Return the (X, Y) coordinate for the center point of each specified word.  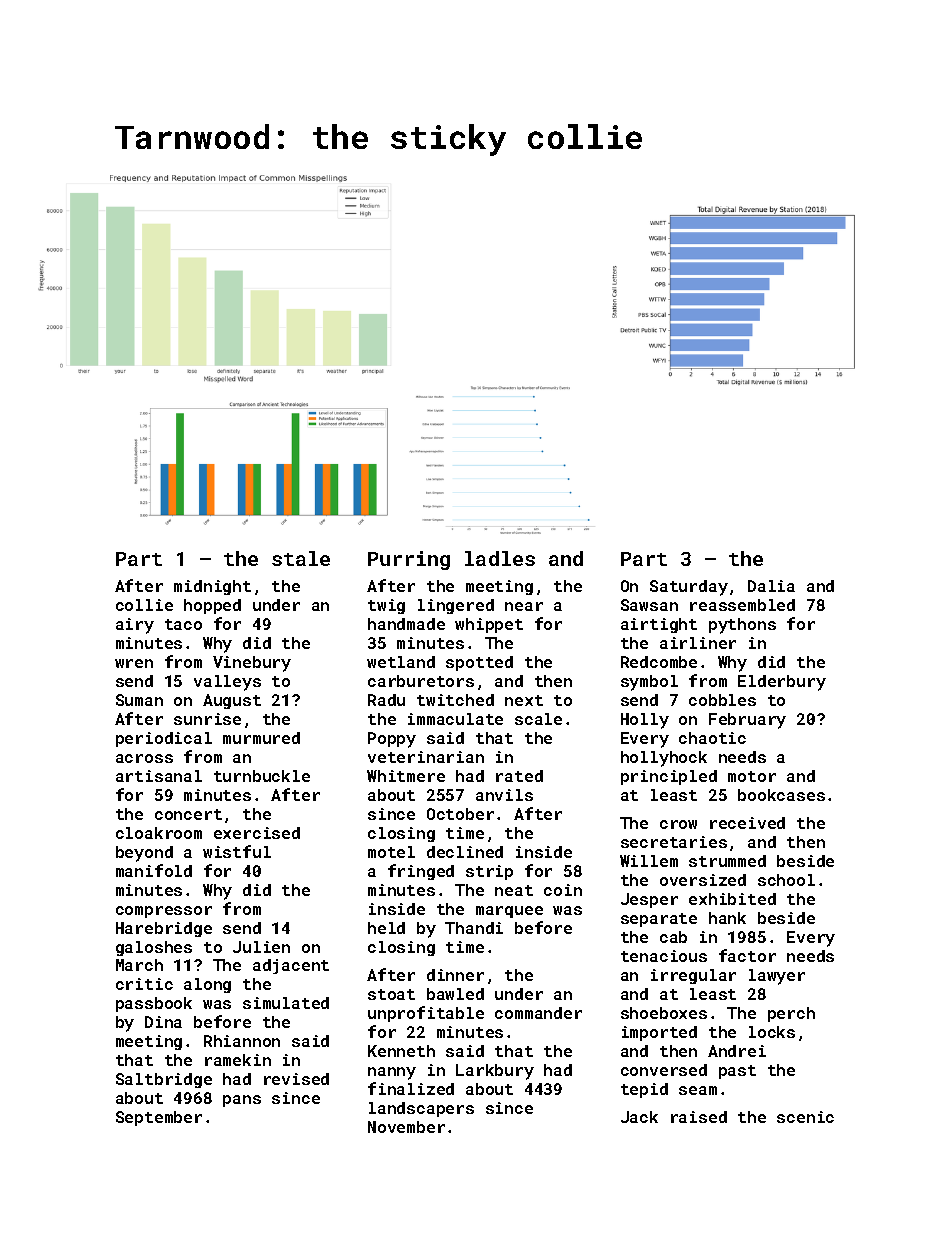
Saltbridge (164, 1080)
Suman (139, 700)
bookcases (781, 795)
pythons (742, 626)
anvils (504, 795)
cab (673, 937)
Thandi (474, 928)
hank (727, 918)
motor (752, 776)
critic (144, 984)
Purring (409, 560)
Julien (261, 947)
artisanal (159, 776)
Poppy (392, 740)
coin (563, 890)
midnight (212, 587)
